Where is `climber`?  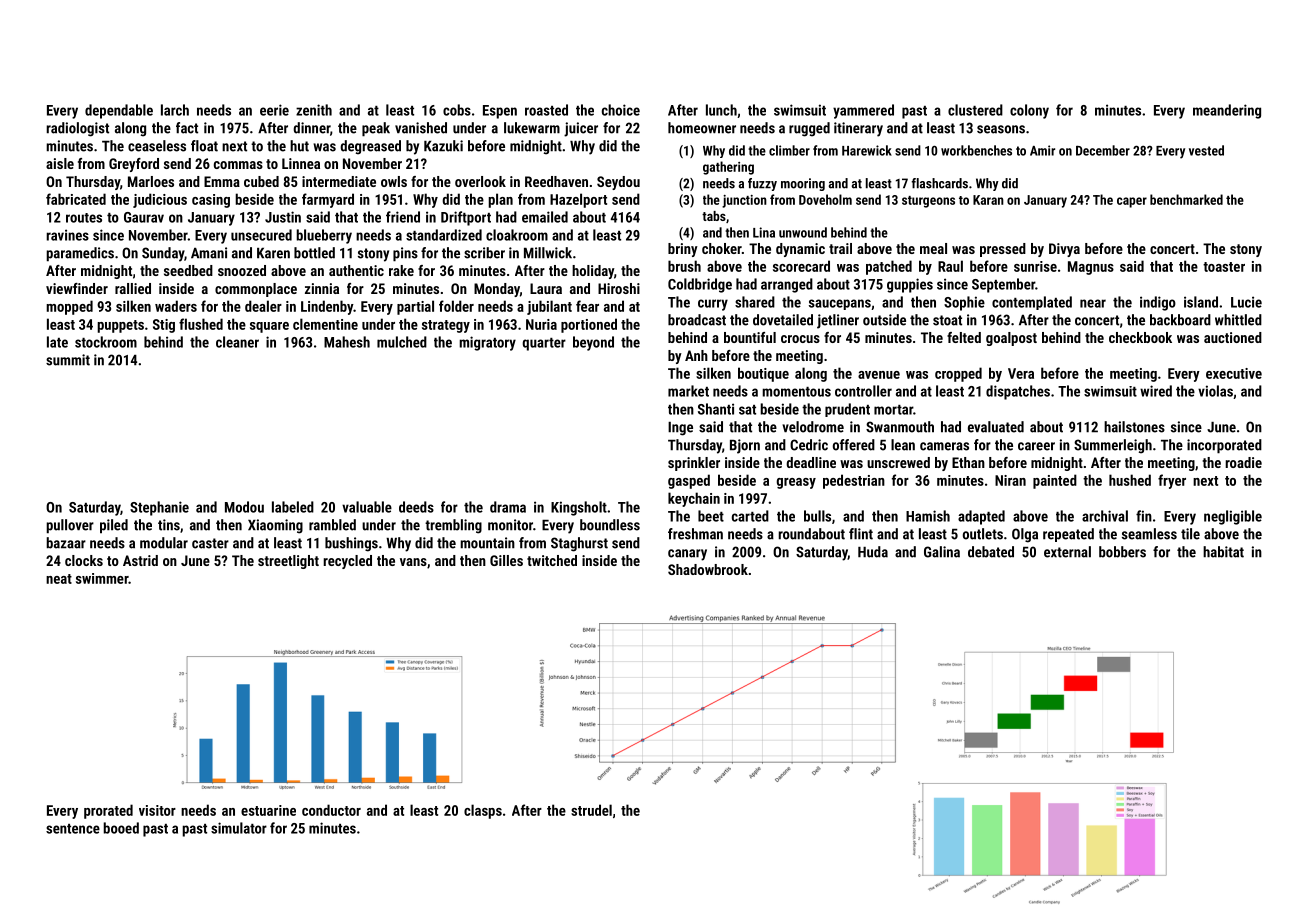
climber is located at coordinates (789, 150).
